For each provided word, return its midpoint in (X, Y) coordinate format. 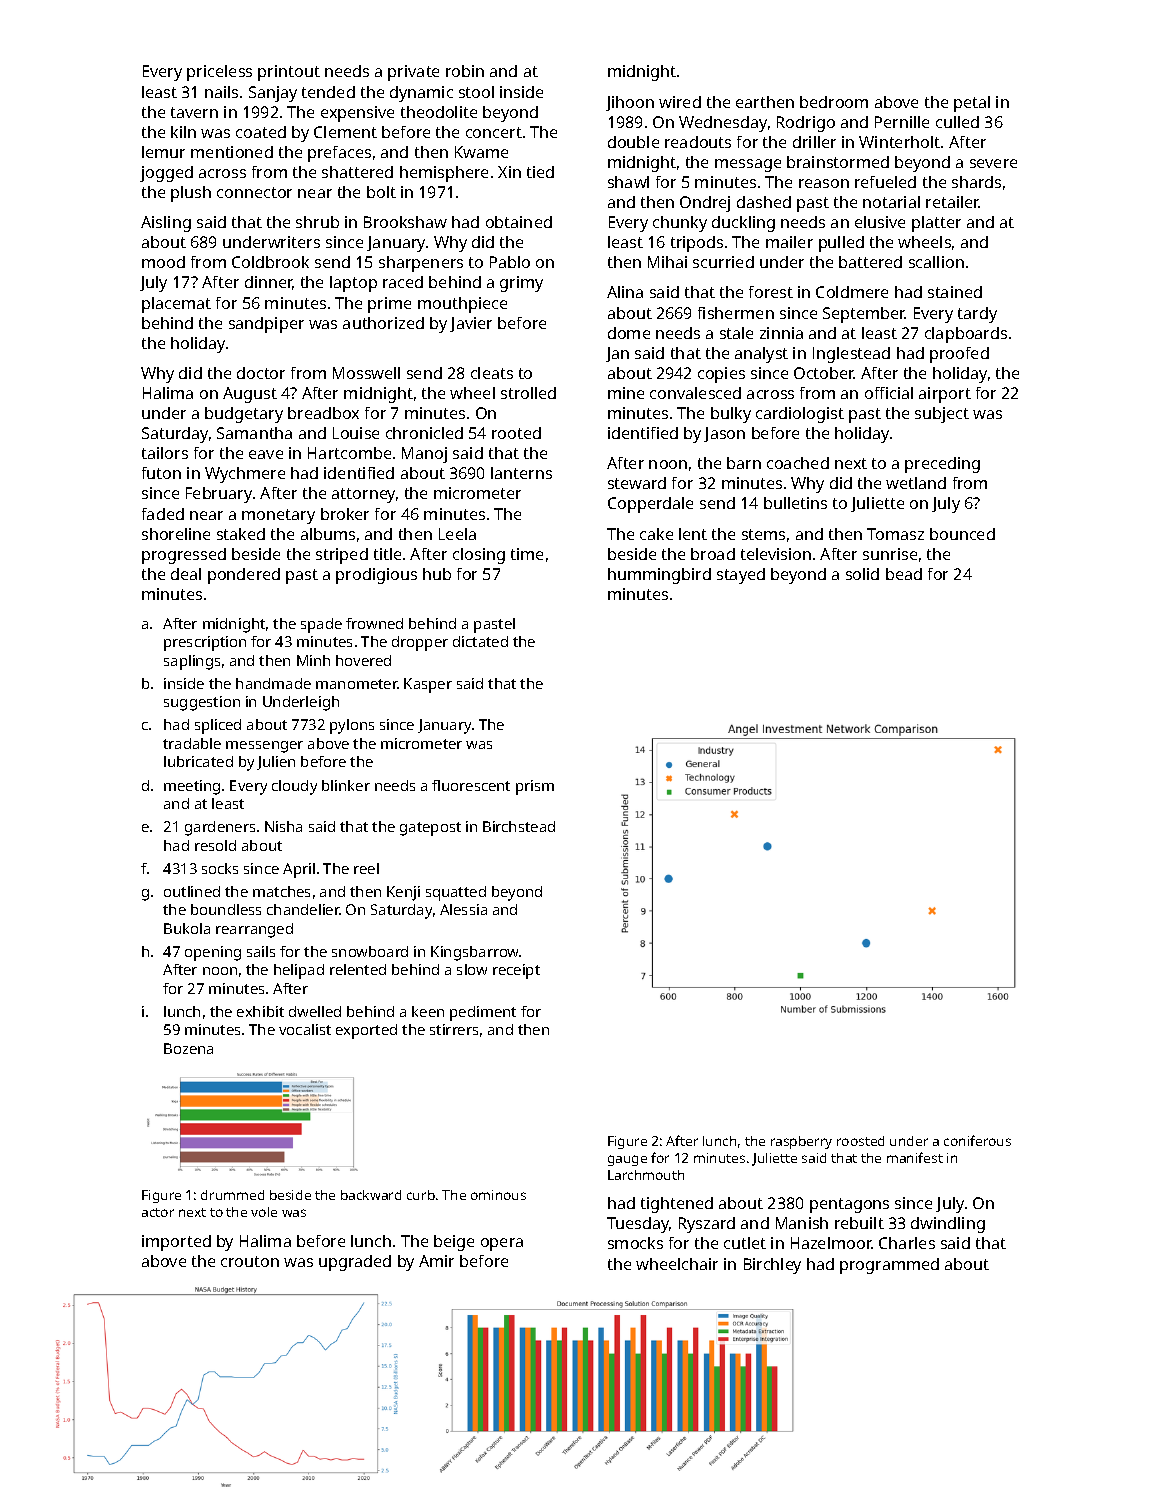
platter (936, 224)
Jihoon (630, 103)
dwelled (315, 1011)
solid (862, 574)
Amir (436, 1261)
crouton (250, 1261)
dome (629, 333)
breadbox (323, 413)
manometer (357, 684)
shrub (317, 222)
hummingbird (659, 576)
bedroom (834, 102)
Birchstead (519, 826)
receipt (516, 971)
